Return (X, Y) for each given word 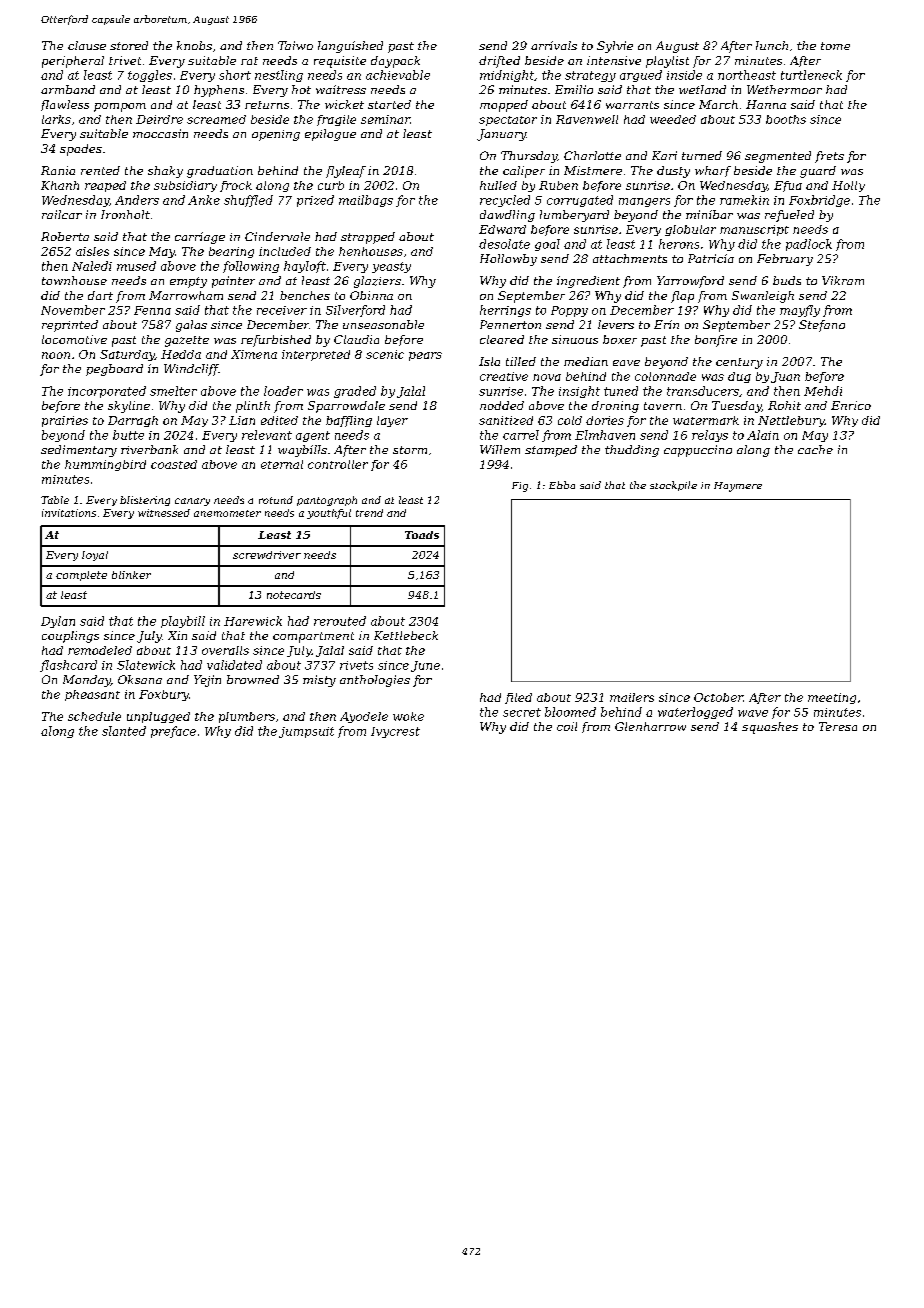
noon (56, 355)
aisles (92, 251)
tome (835, 46)
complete (81, 576)
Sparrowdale (346, 407)
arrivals (554, 45)
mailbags (366, 201)
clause (87, 45)
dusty (673, 172)
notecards (294, 595)
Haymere (738, 487)
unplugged (158, 717)
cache (815, 449)
